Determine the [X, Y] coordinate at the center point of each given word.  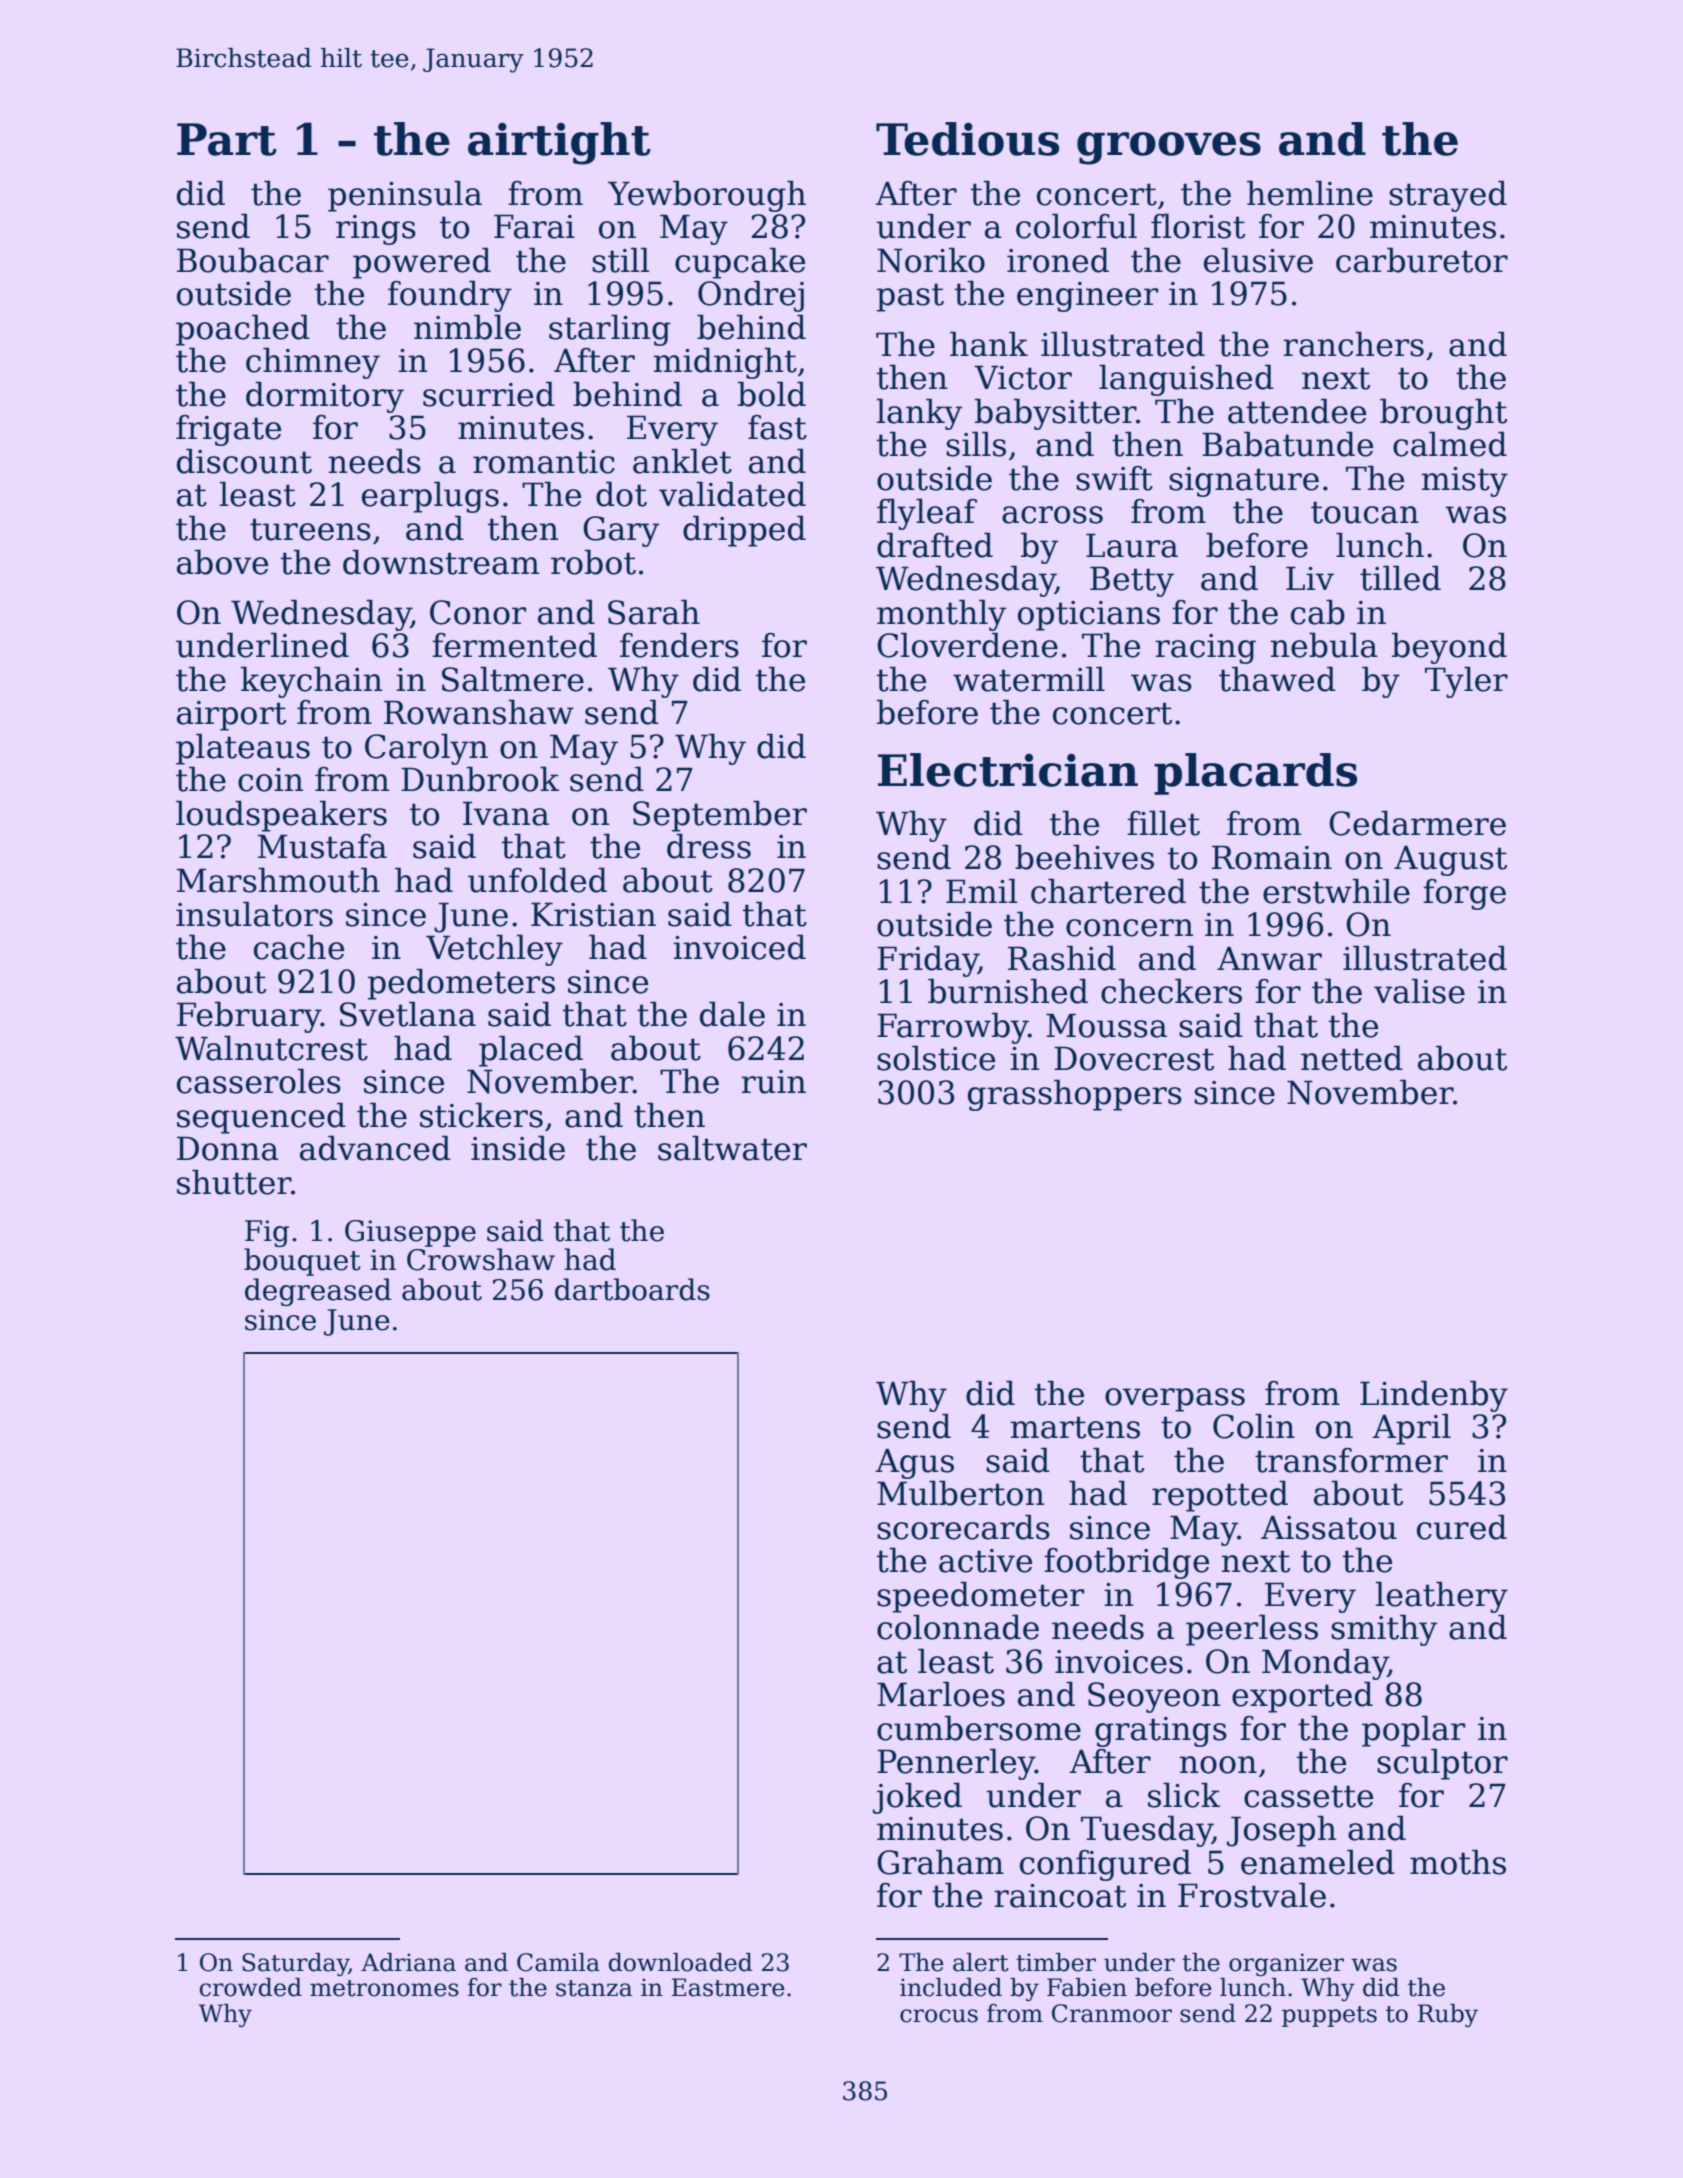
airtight [559, 143]
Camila [558, 1962]
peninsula [405, 196]
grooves [1169, 148]
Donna [228, 1148]
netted [1352, 1058]
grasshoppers [1075, 1095]
